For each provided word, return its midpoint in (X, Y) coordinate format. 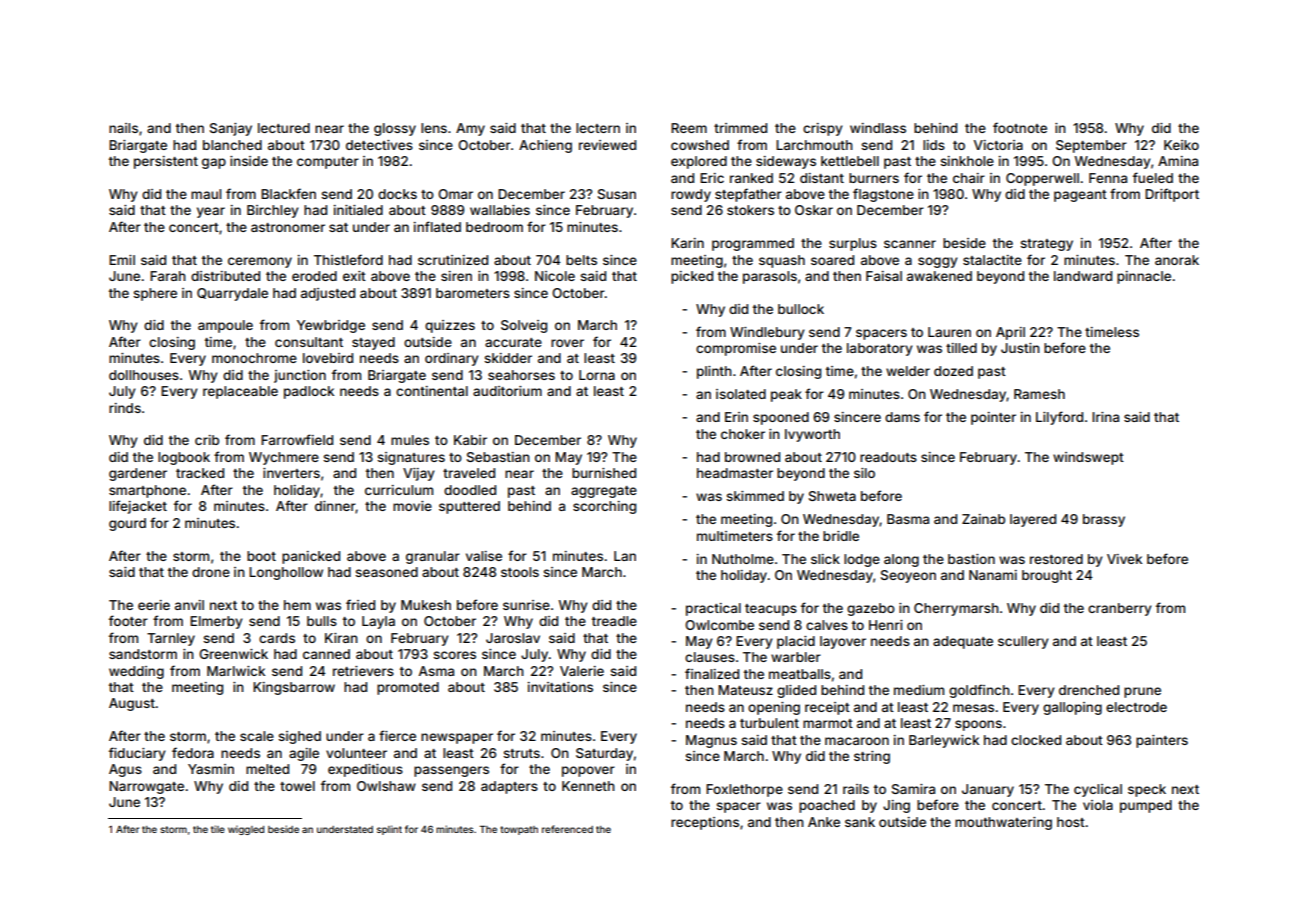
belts (581, 260)
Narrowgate (146, 787)
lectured (284, 128)
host (1071, 822)
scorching (604, 507)
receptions (705, 823)
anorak (1177, 260)
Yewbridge (331, 326)
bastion (971, 559)
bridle (841, 536)
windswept (1088, 458)
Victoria (998, 145)
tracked (200, 473)
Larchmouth (814, 145)
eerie (154, 605)
